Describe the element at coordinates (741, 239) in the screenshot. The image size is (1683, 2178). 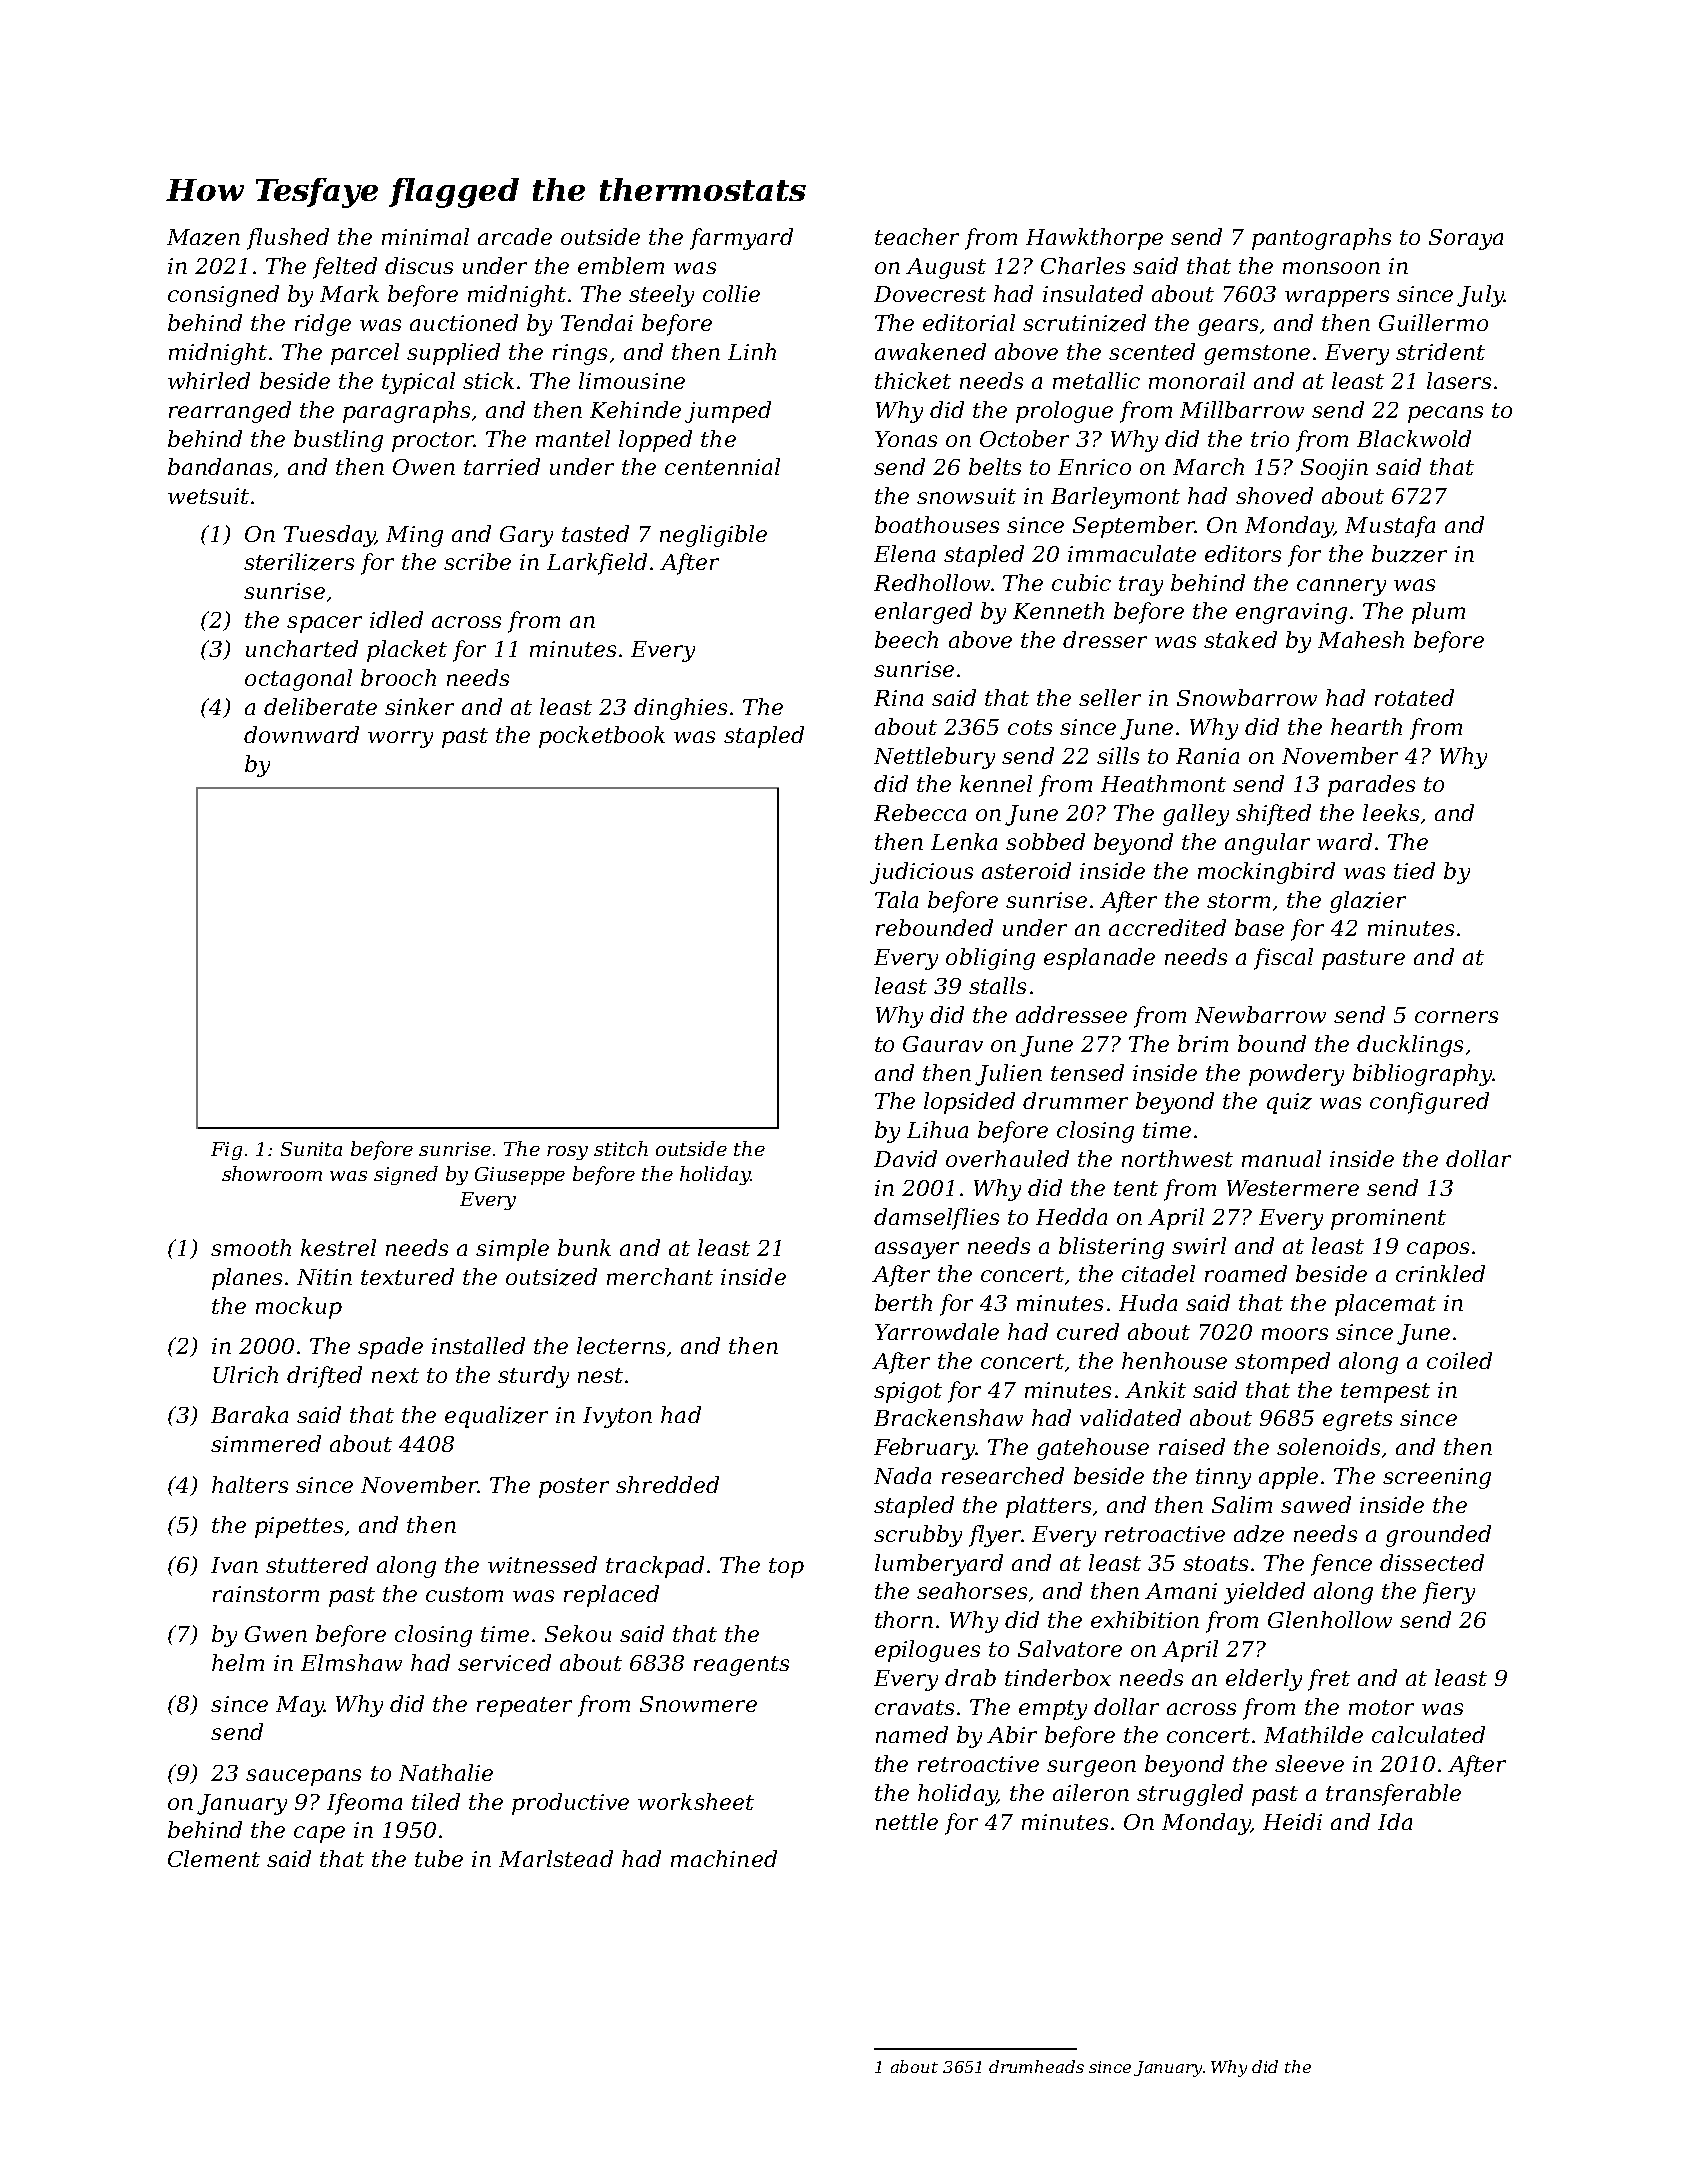
I see `farmyard` at that location.
